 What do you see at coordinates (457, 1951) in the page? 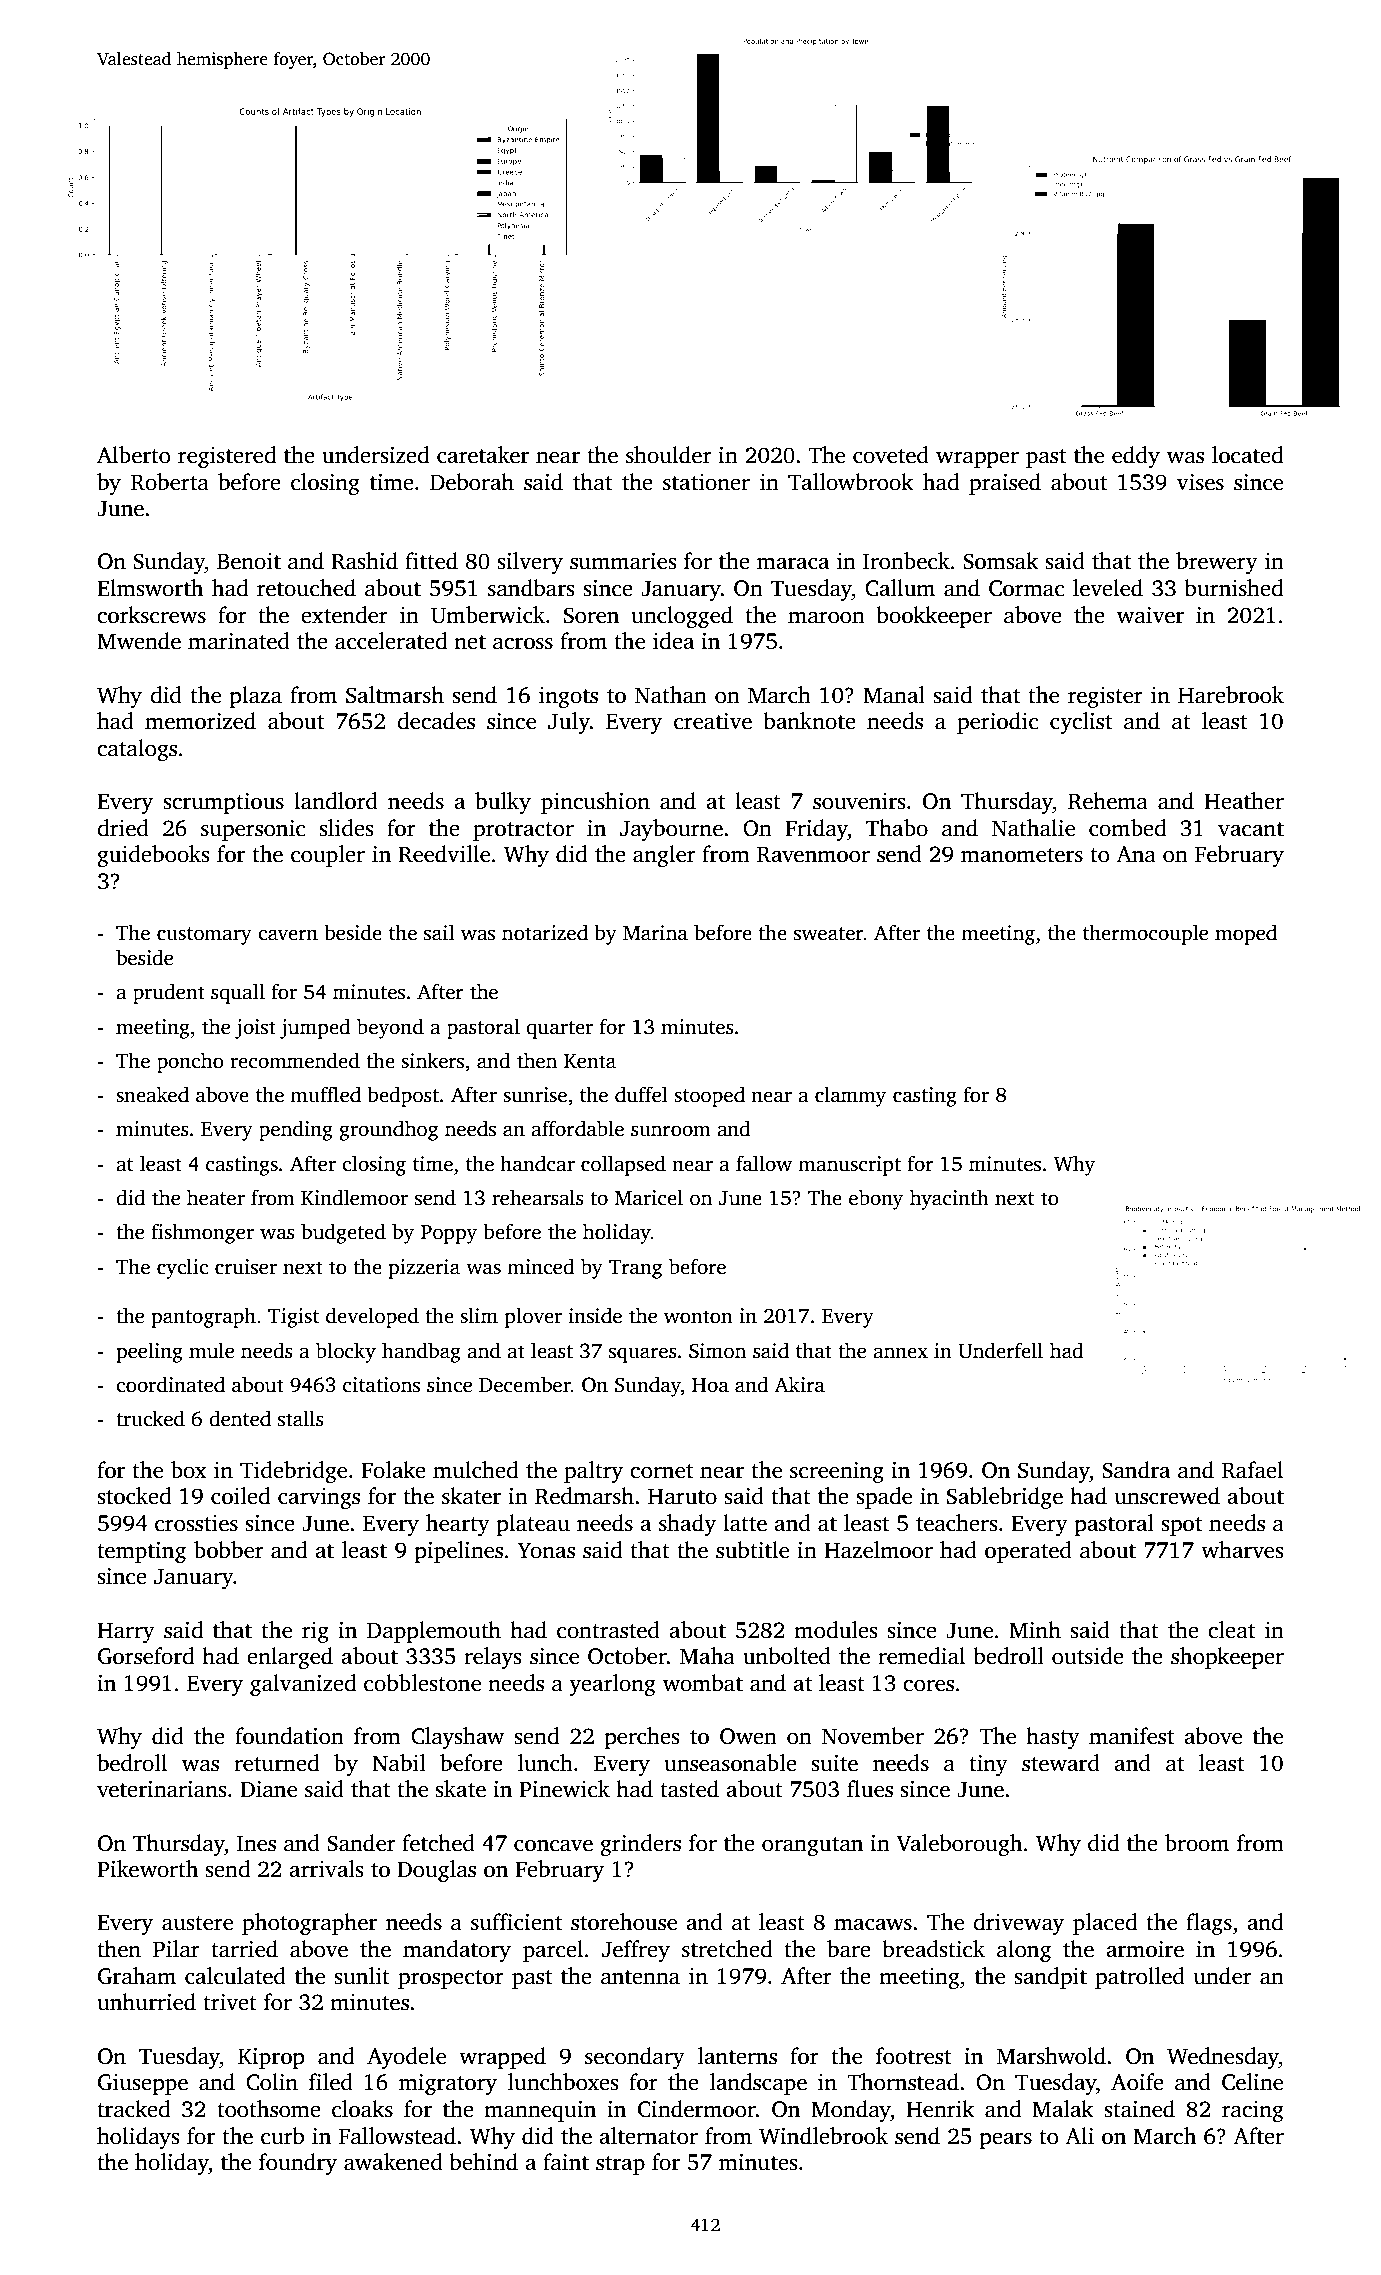
I see `mandatory` at bounding box center [457, 1951].
